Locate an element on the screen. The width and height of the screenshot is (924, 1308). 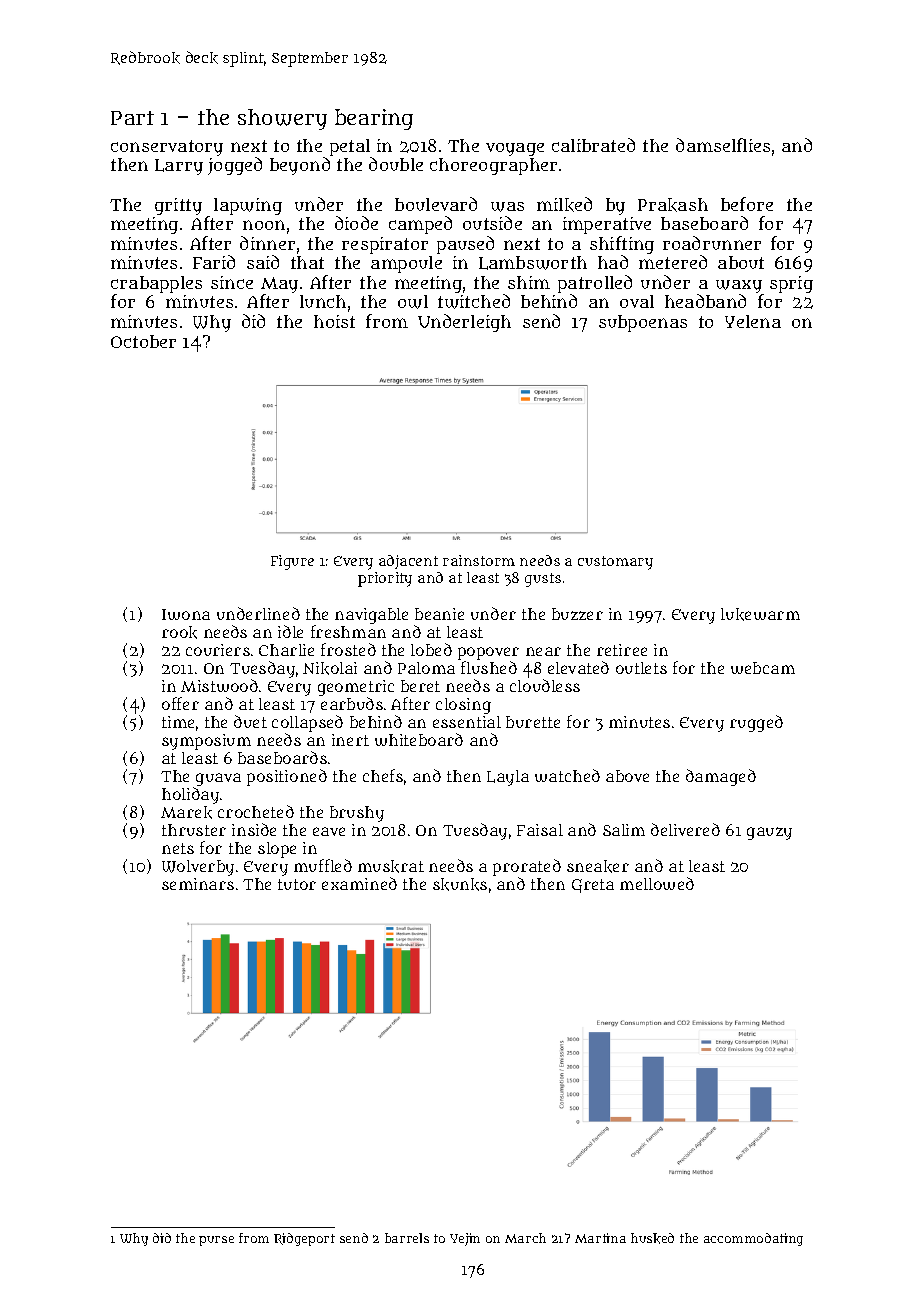
conservatory is located at coordinates (167, 148).
